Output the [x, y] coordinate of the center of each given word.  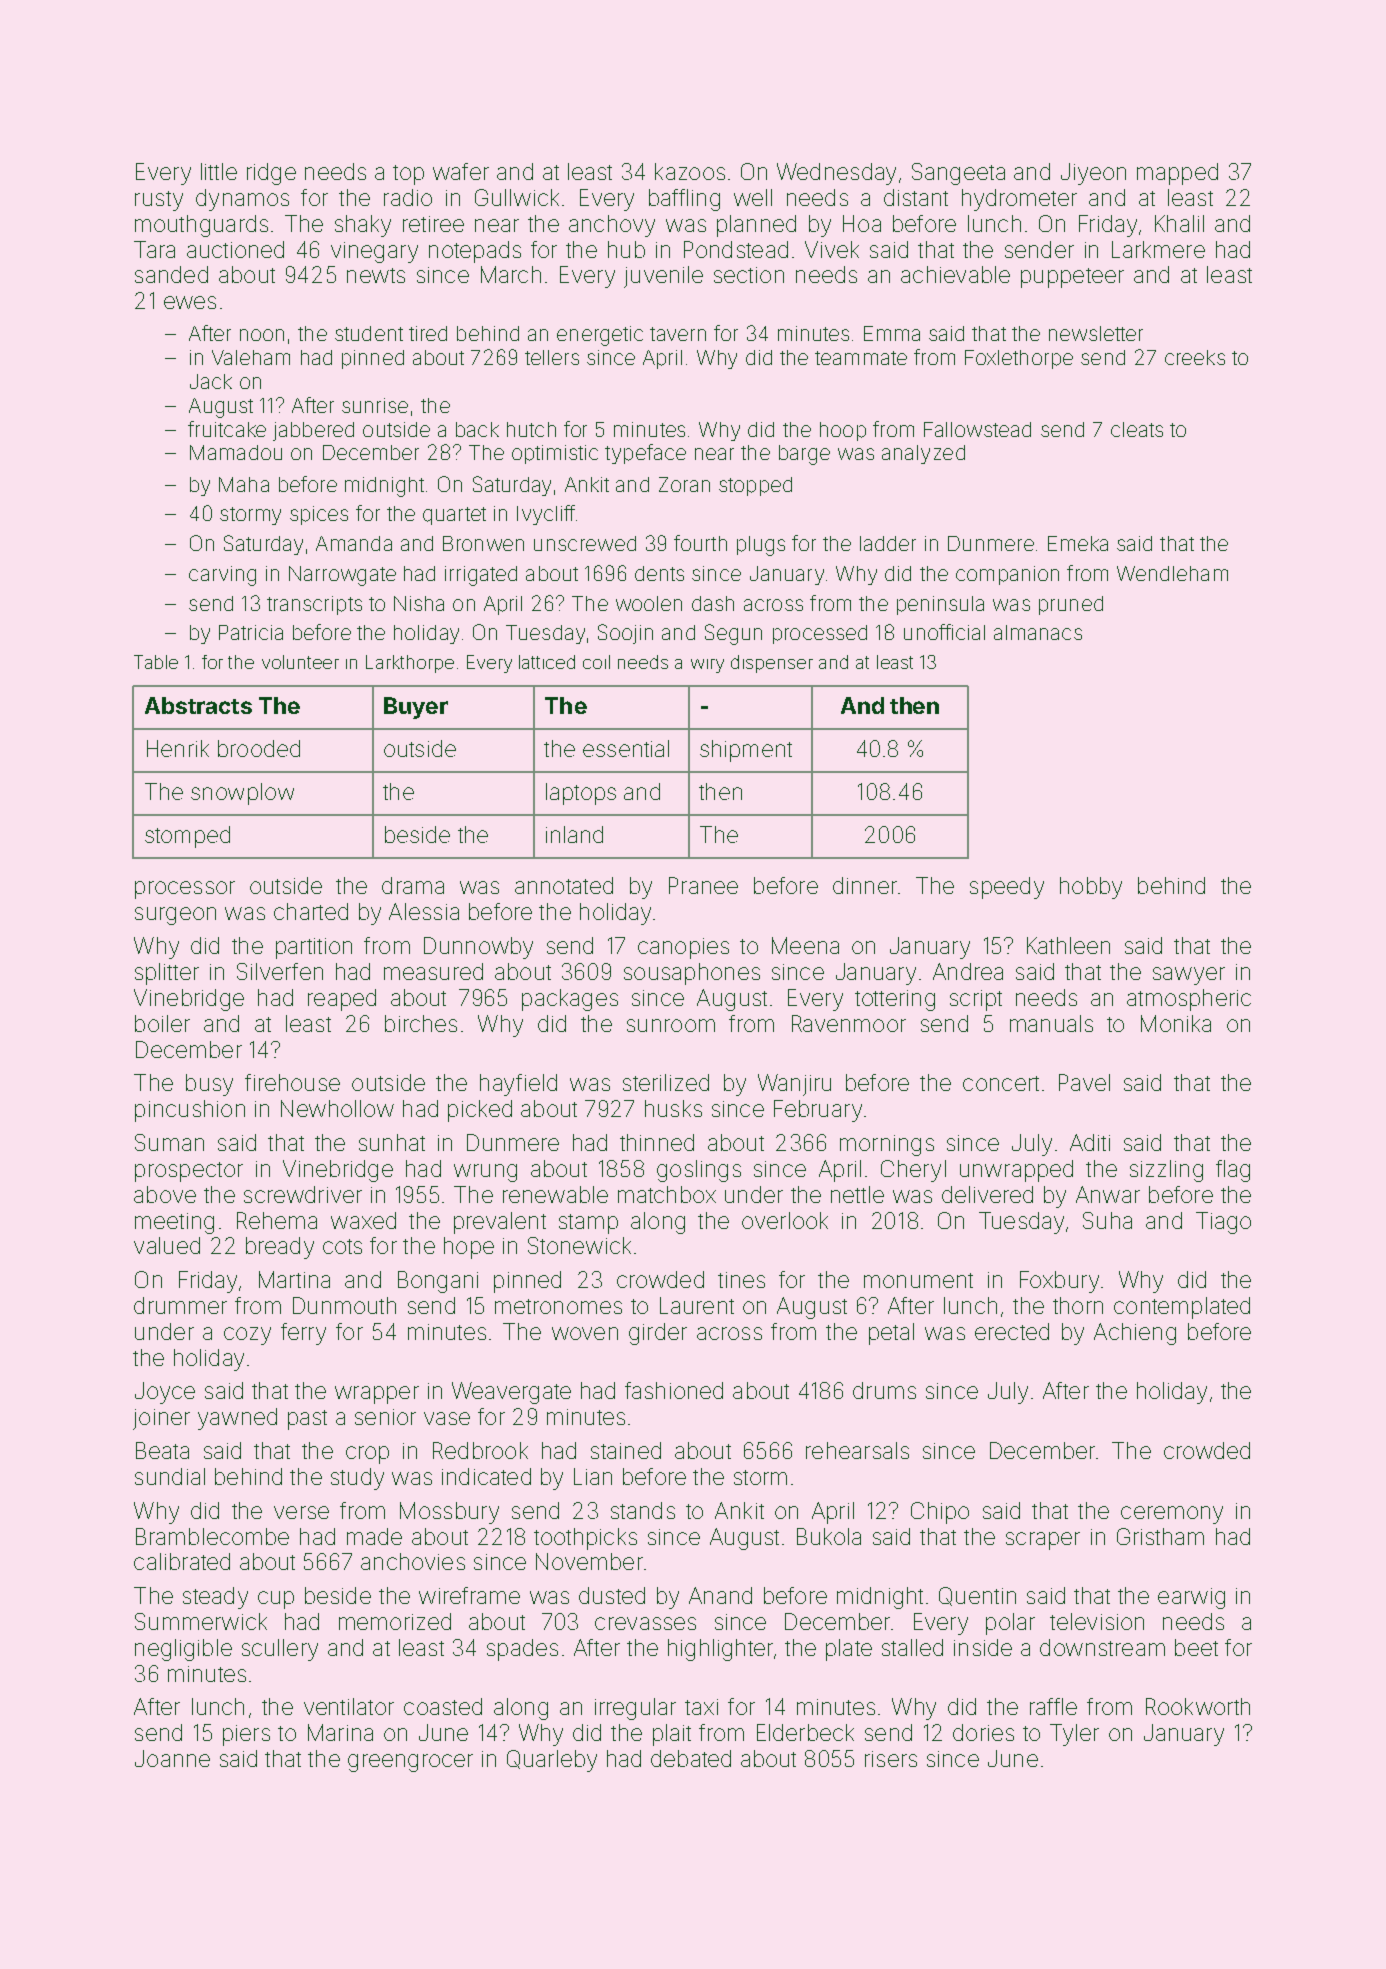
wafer [461, 171]
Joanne [172, 1758]
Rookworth [1198, 1706]
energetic [600, 336]
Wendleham [1172, 573]
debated [691, 1758]
